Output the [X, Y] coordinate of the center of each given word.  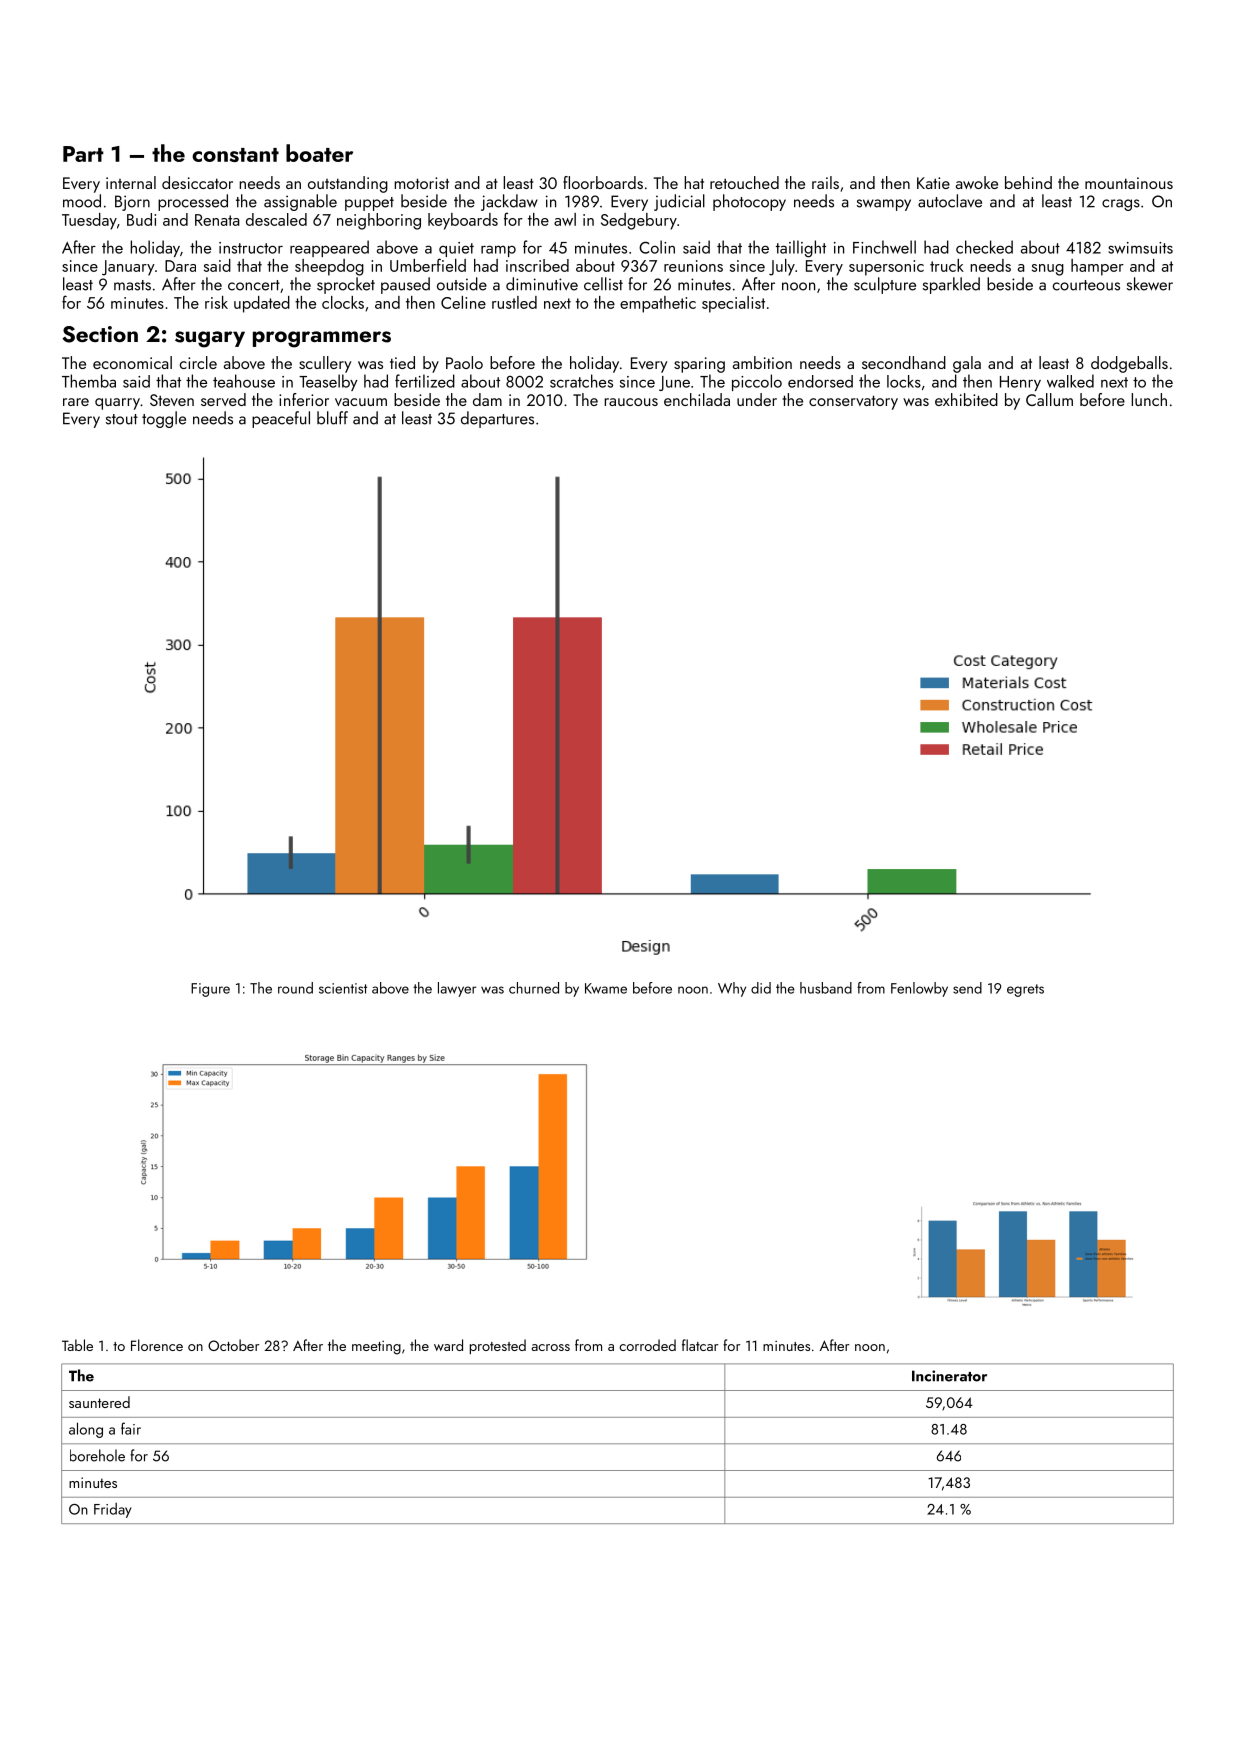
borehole [97, 1455]
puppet [369, 204]
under [757, 399]
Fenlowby [919, 989]
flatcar [700, 1345]
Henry [1020, 383]
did [761, 988]
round [295, 988]
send [967, 988]
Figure [210, 990]
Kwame [606, 988]
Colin [657, 247]
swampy [884, 205]
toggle [164, 419]
